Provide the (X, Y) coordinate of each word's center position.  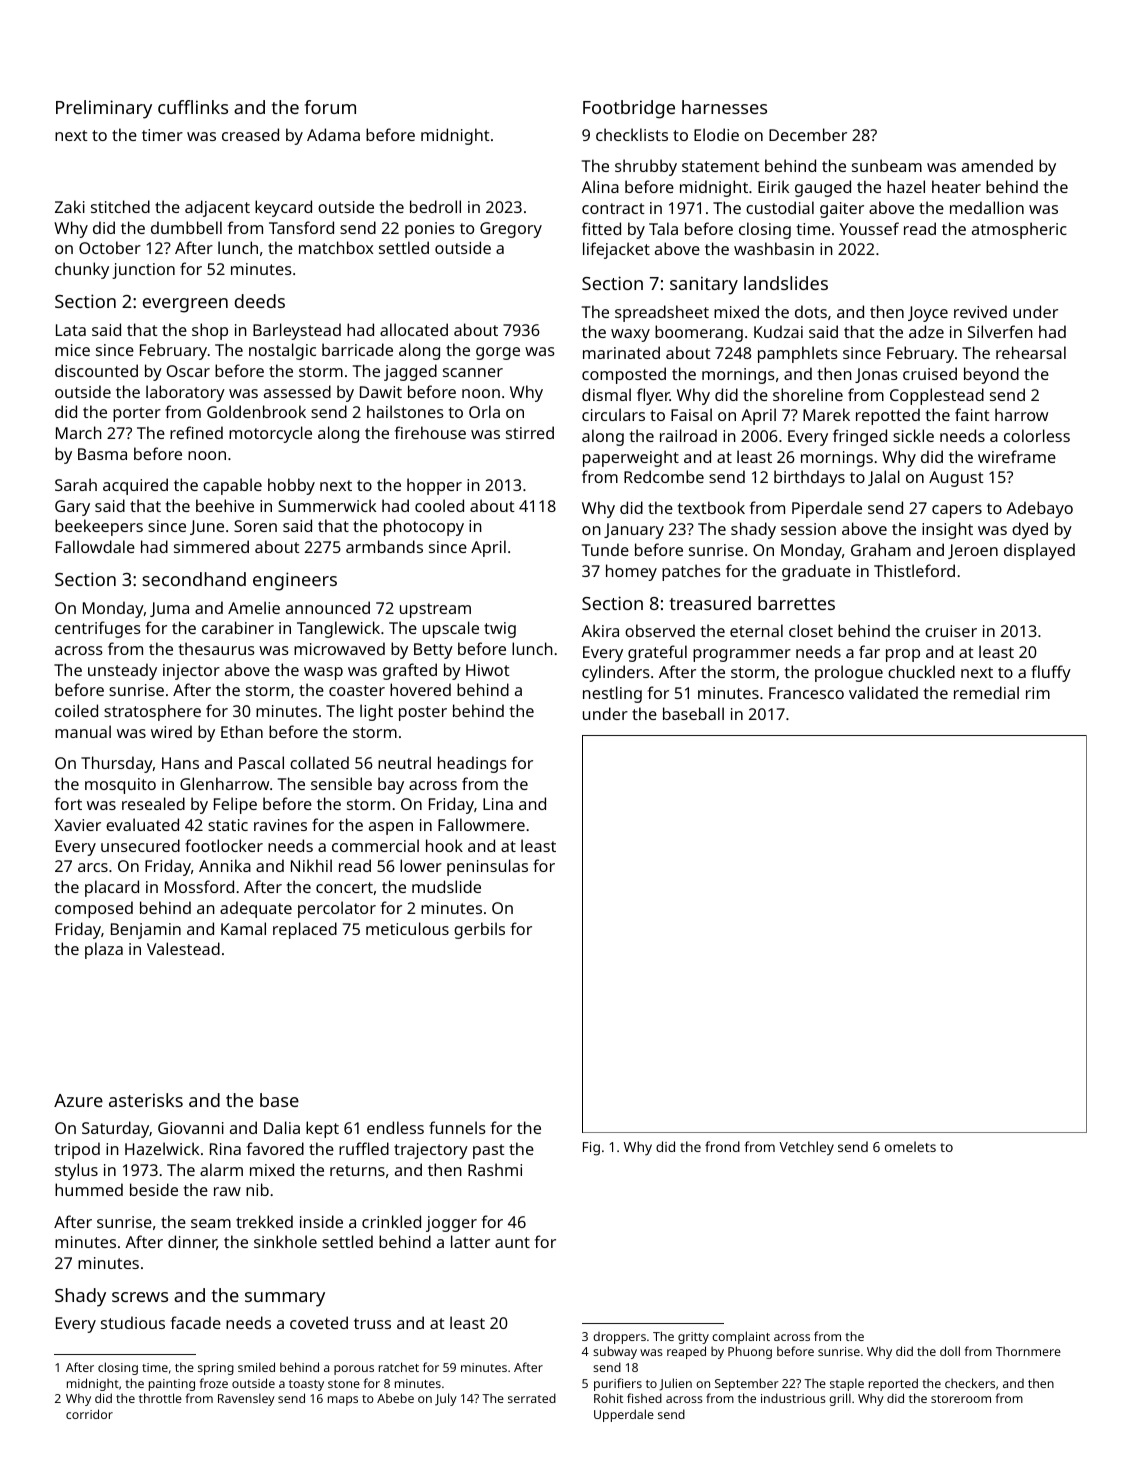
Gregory (511, 230)
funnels (457, 1127)
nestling (612, 694)
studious (133, 1322)
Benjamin (146, 931)
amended (997, 165)
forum (330, 107)
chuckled (921, 671)
